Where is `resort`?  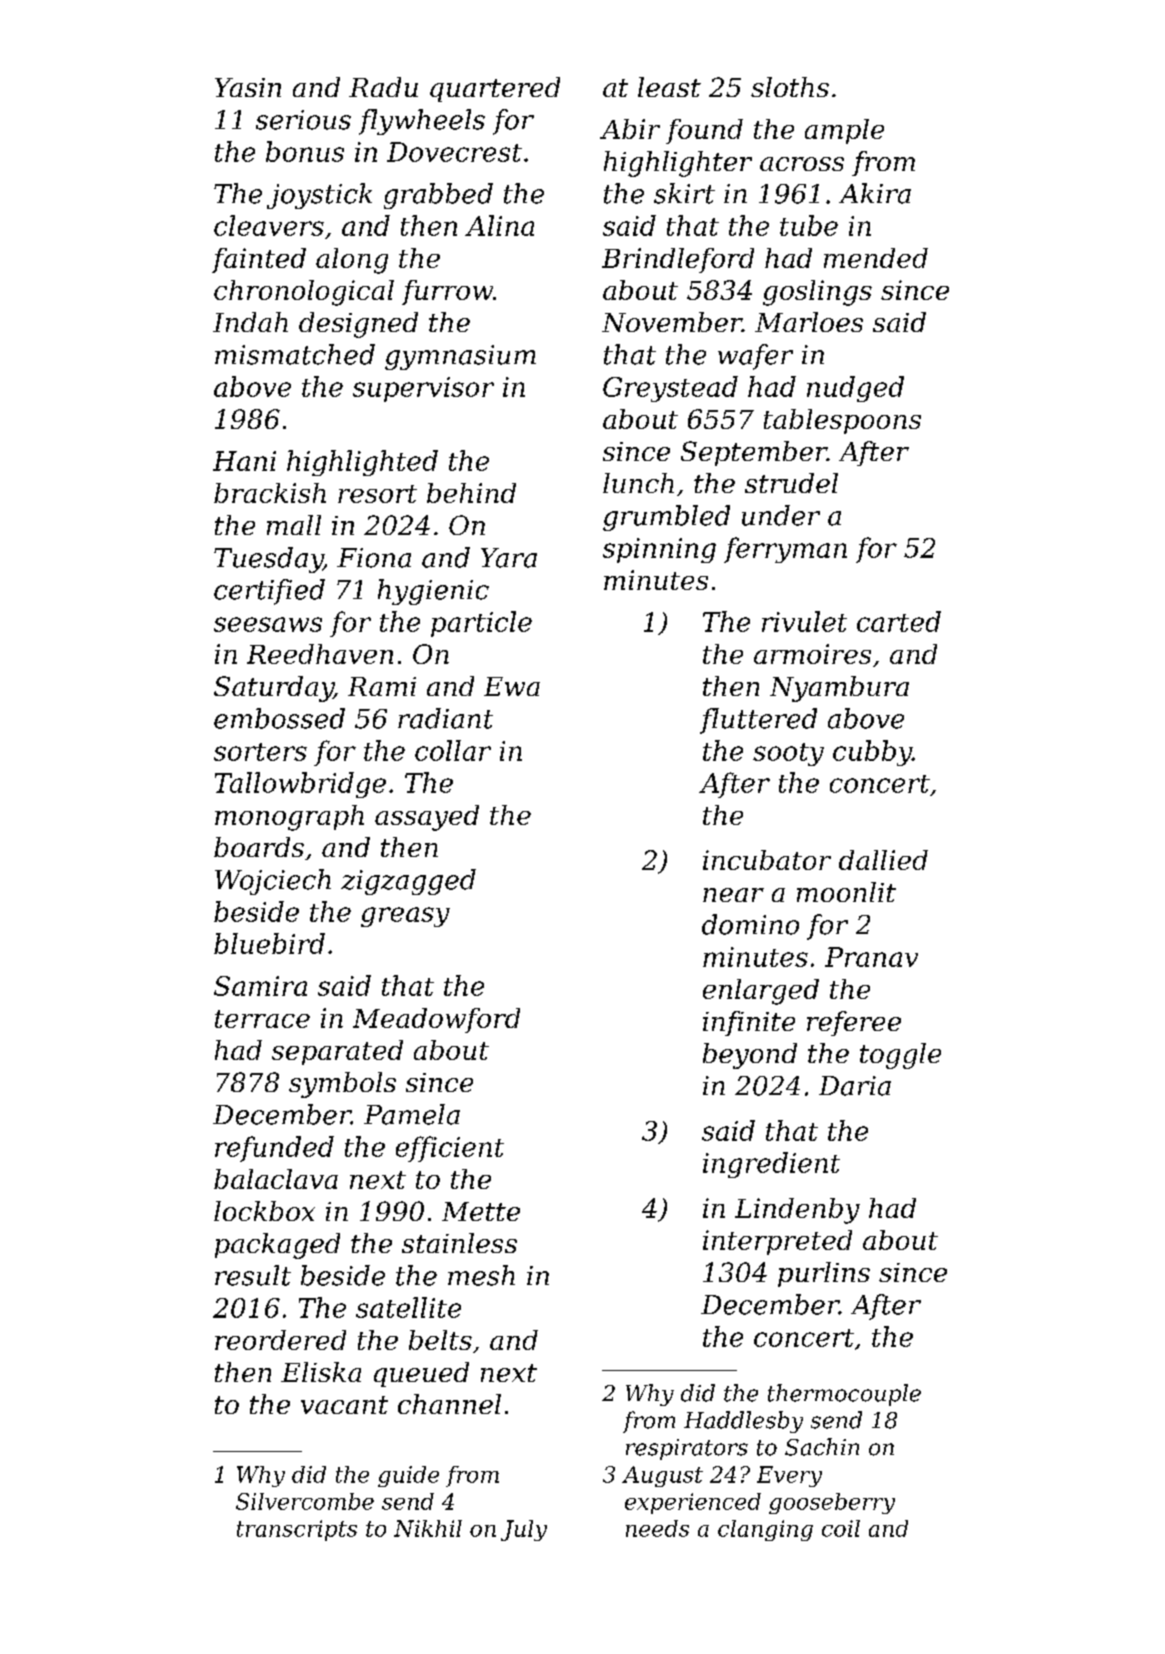
resort is located at coordinates (377, 494).
